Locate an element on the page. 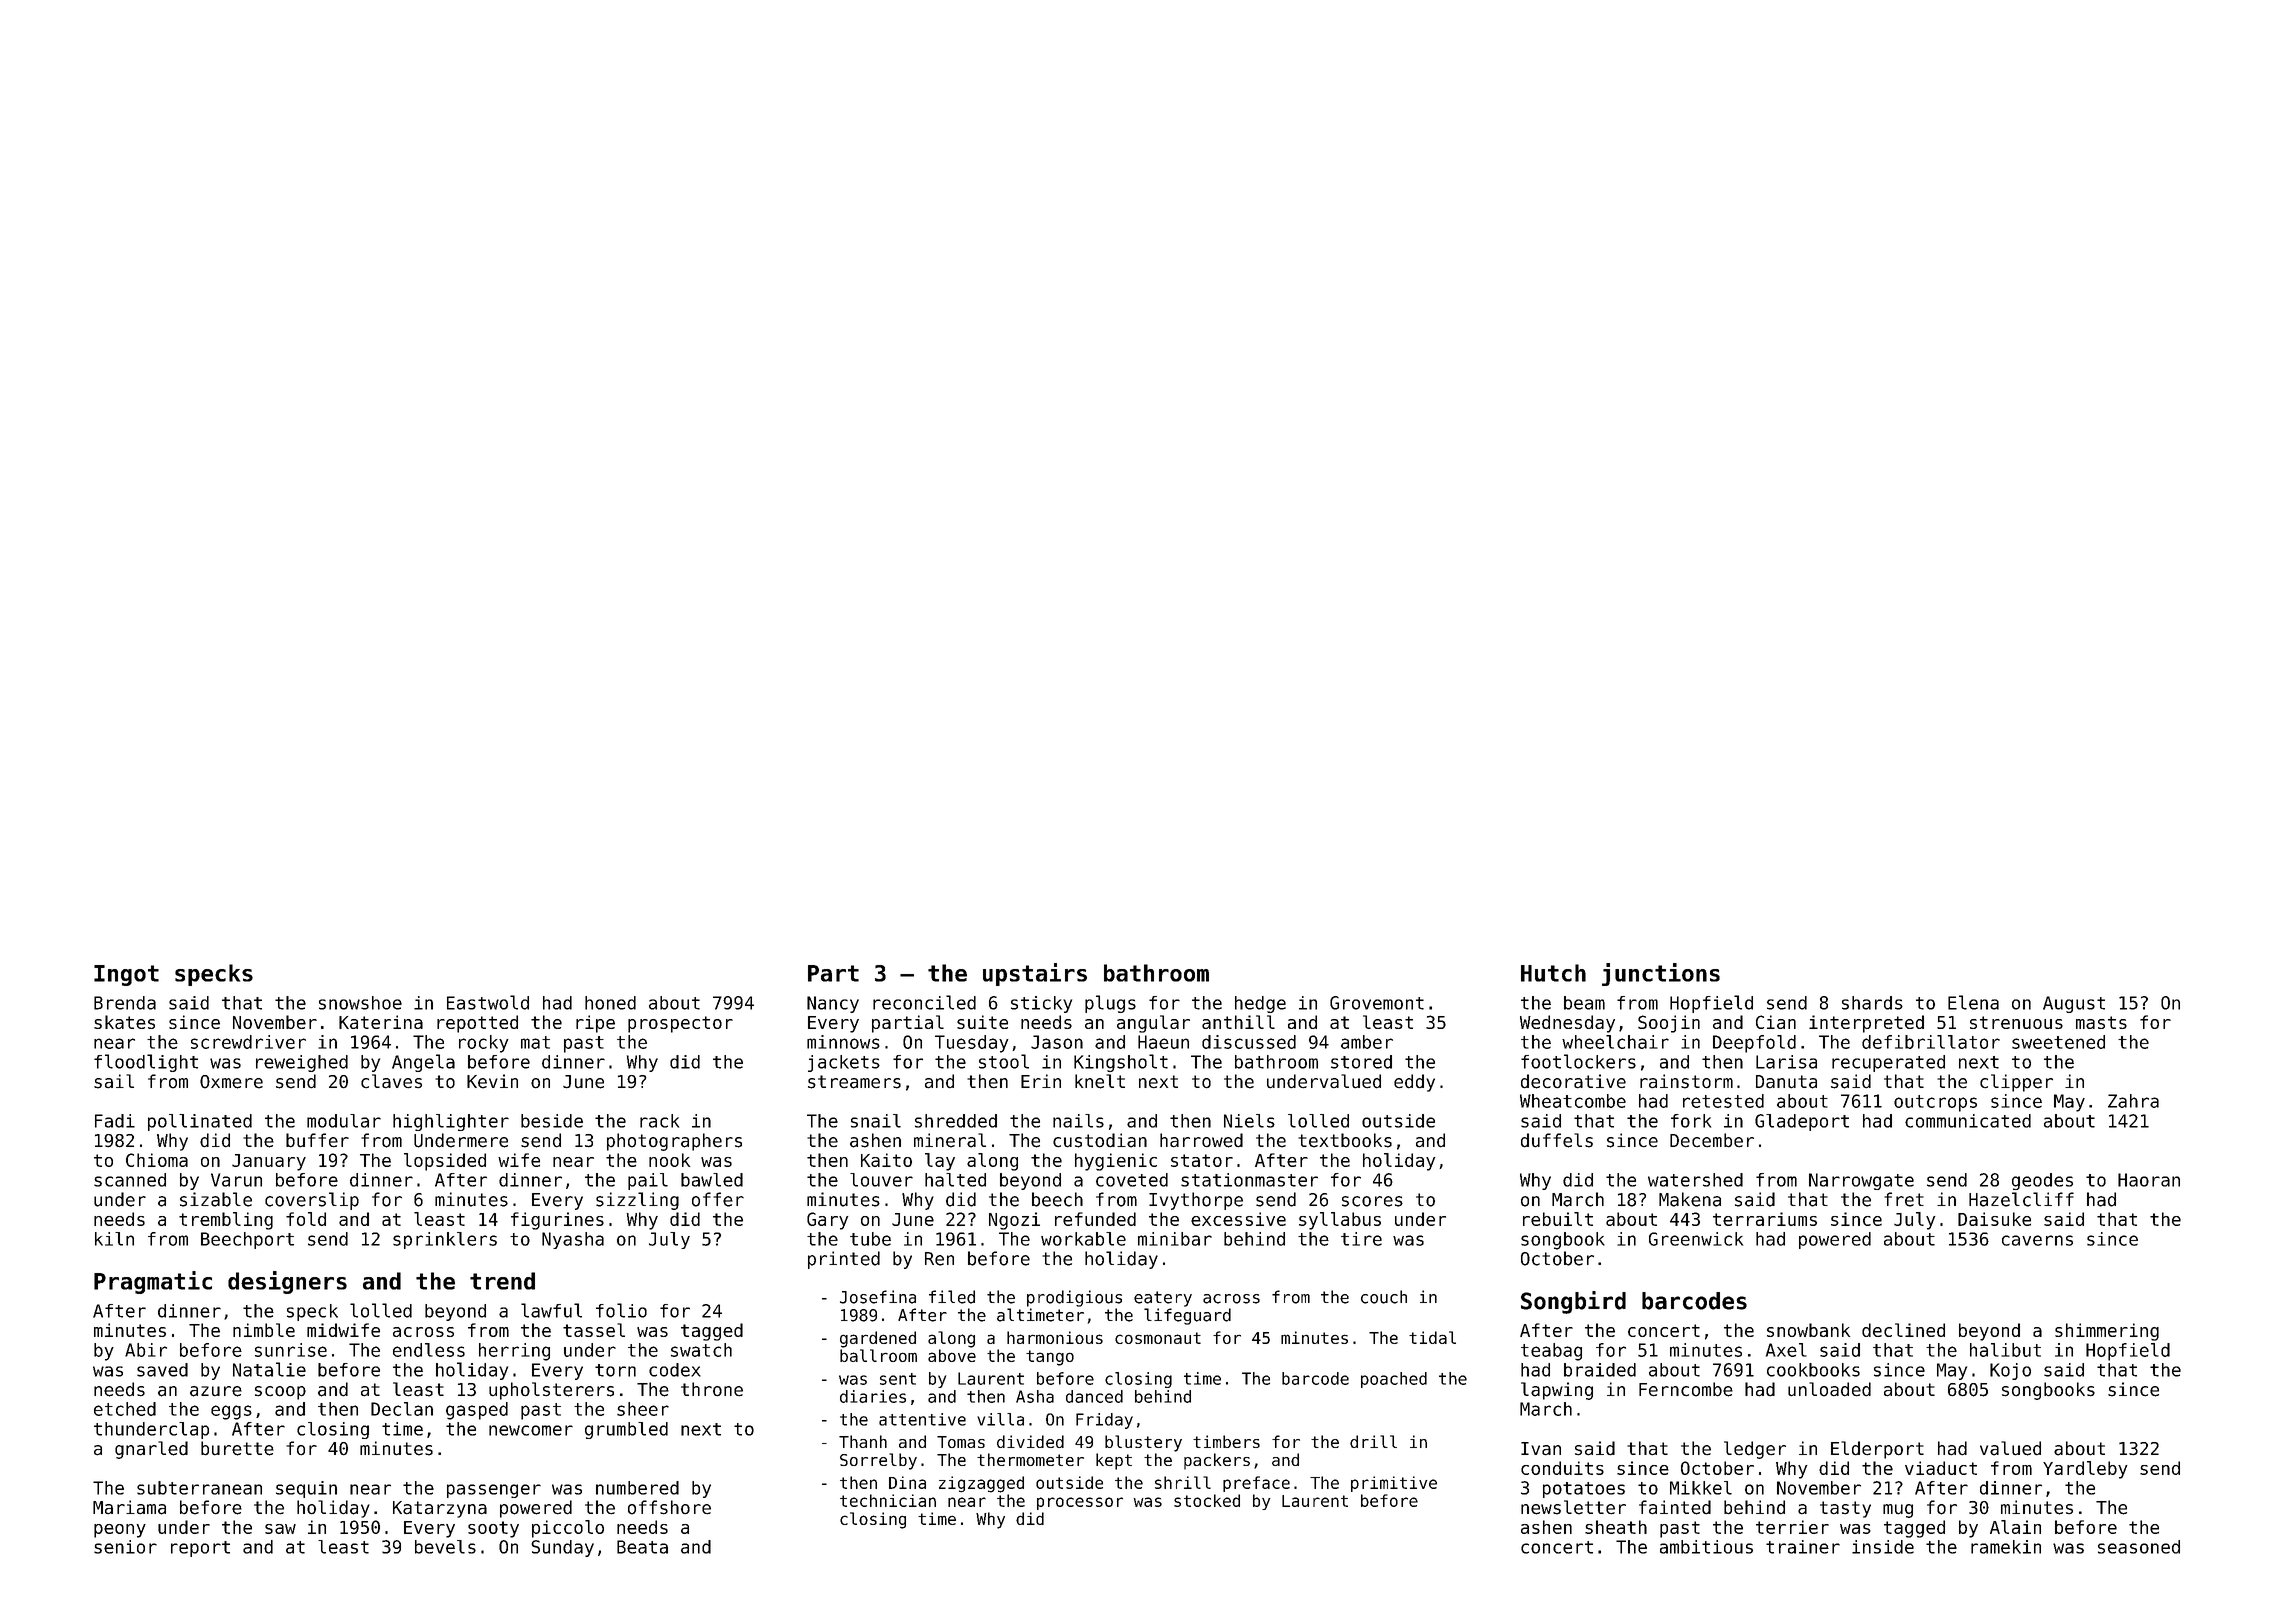 This image has height=1614, width=2282. jackets is located at coordinates (844, 1063).
